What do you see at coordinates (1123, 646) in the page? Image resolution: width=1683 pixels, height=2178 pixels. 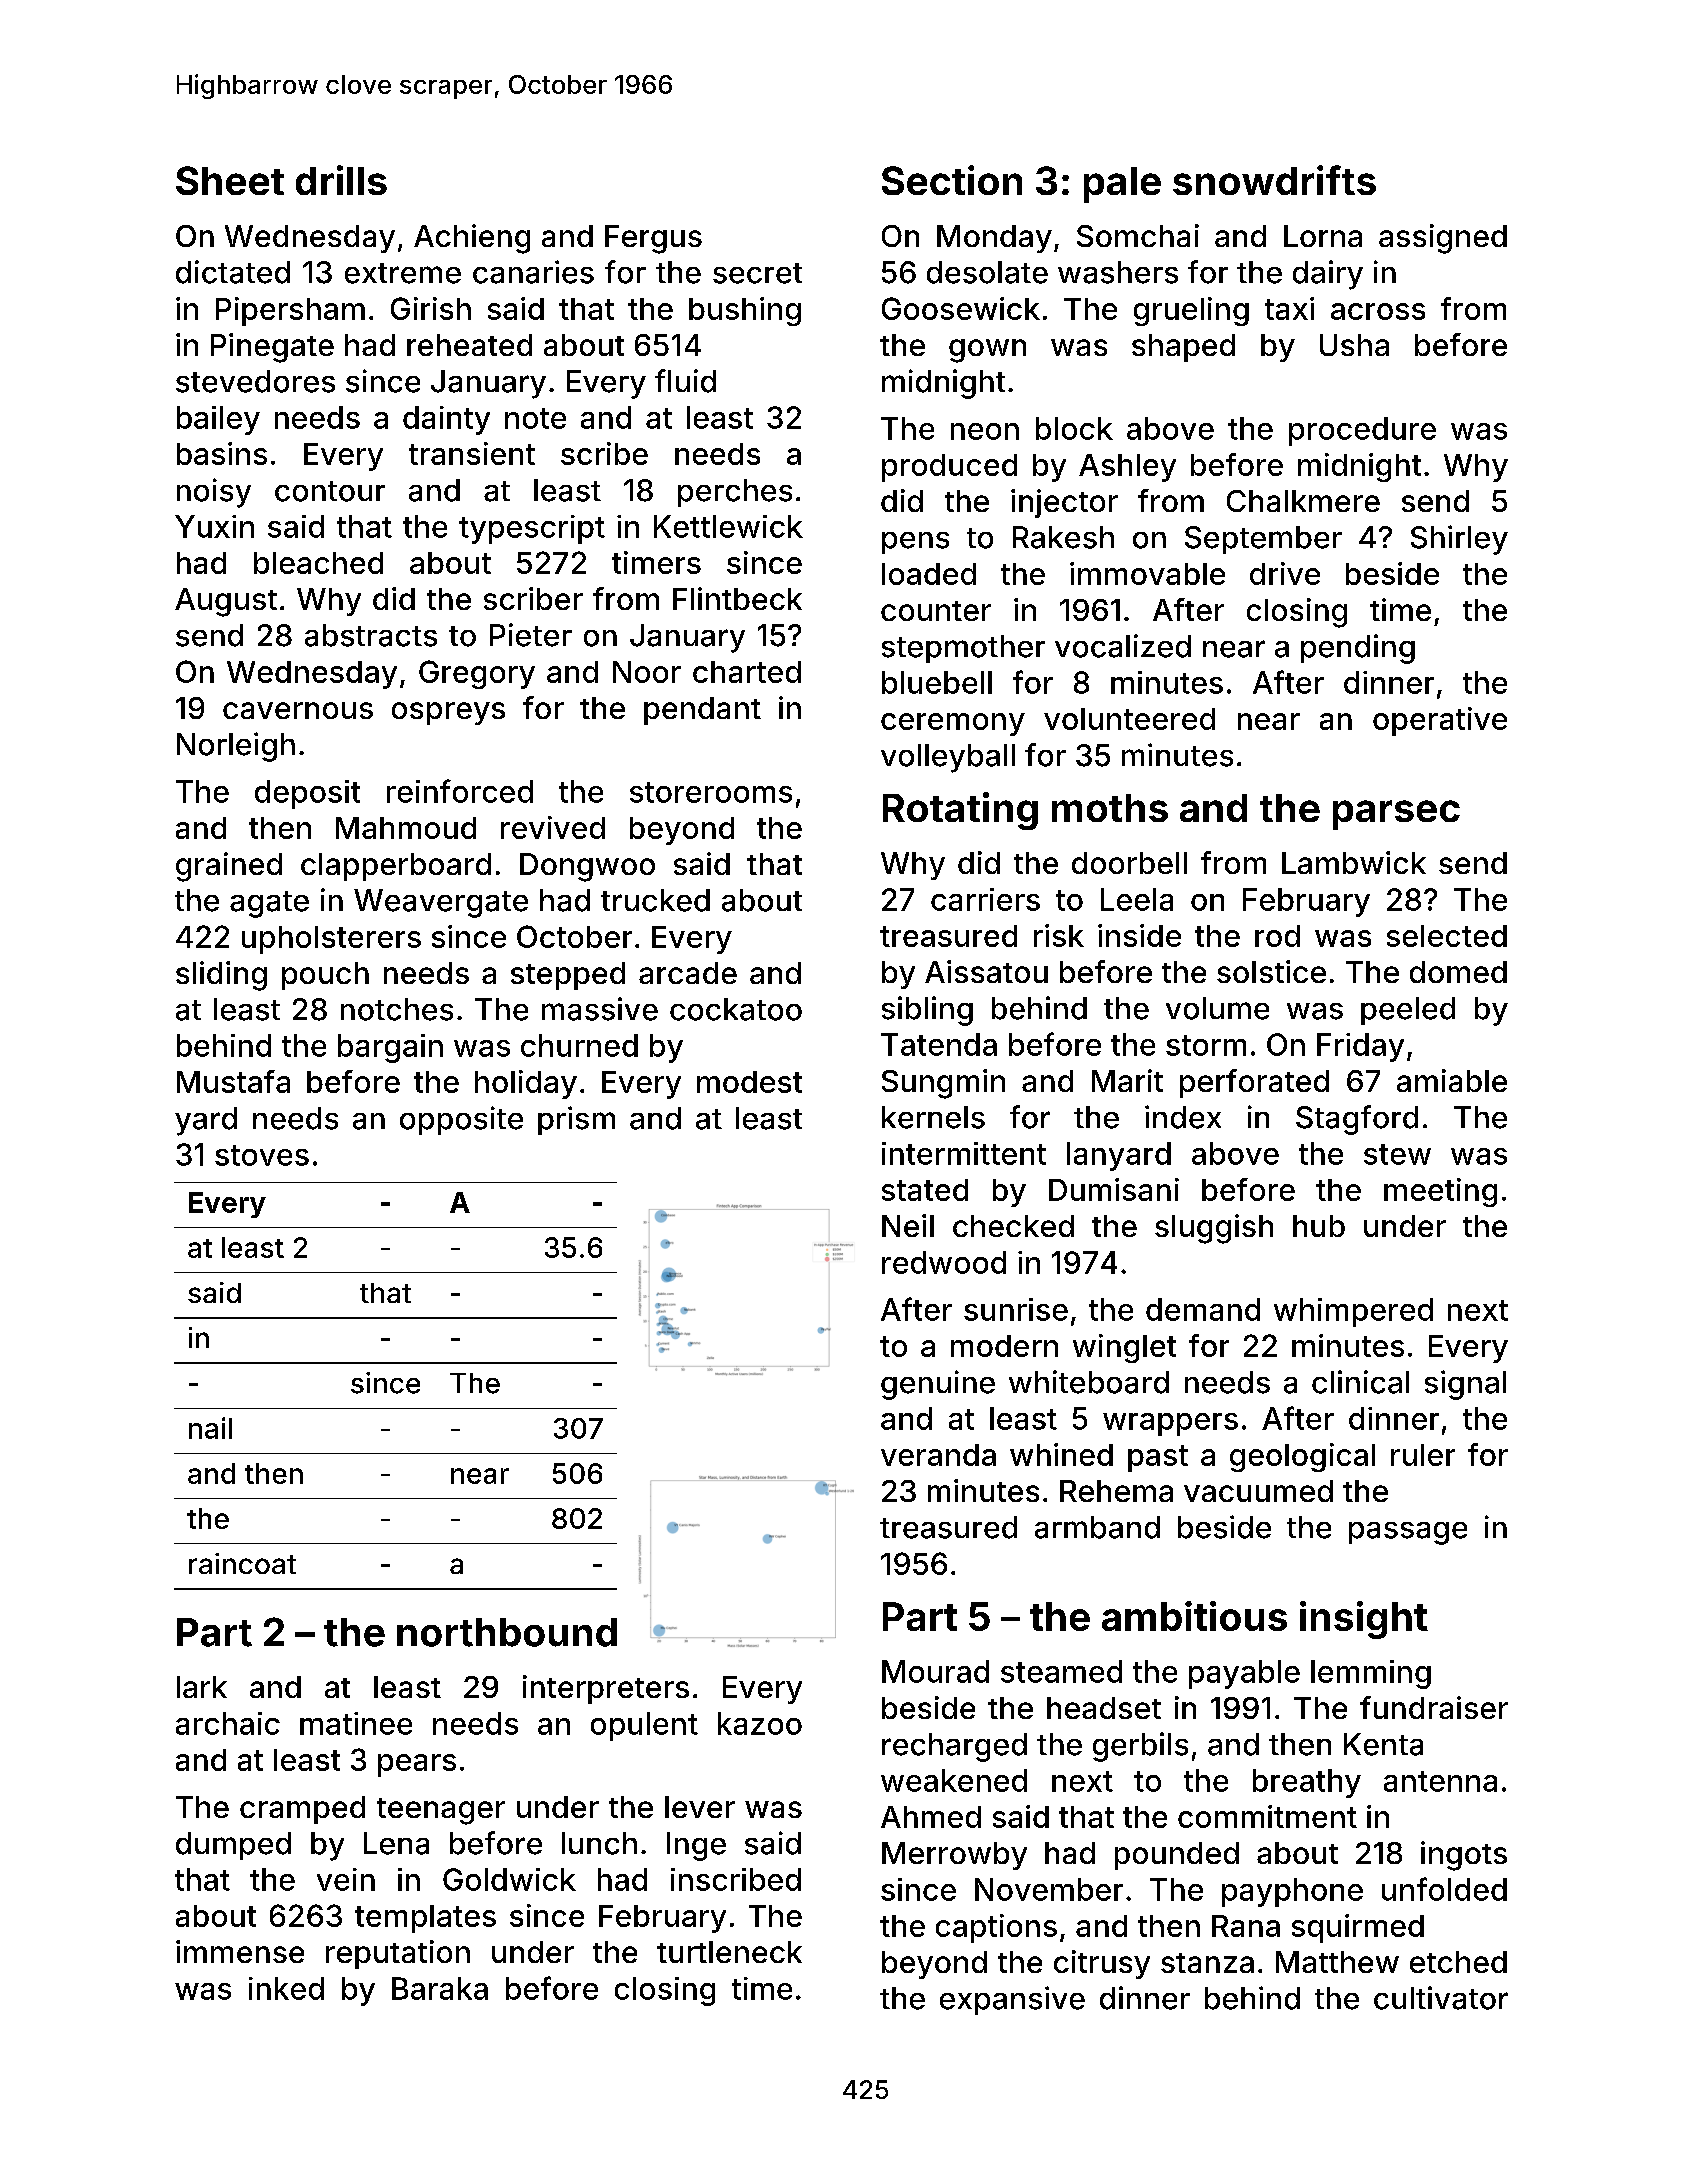 I see `vocalized` at bounding box center [1123, 646].
